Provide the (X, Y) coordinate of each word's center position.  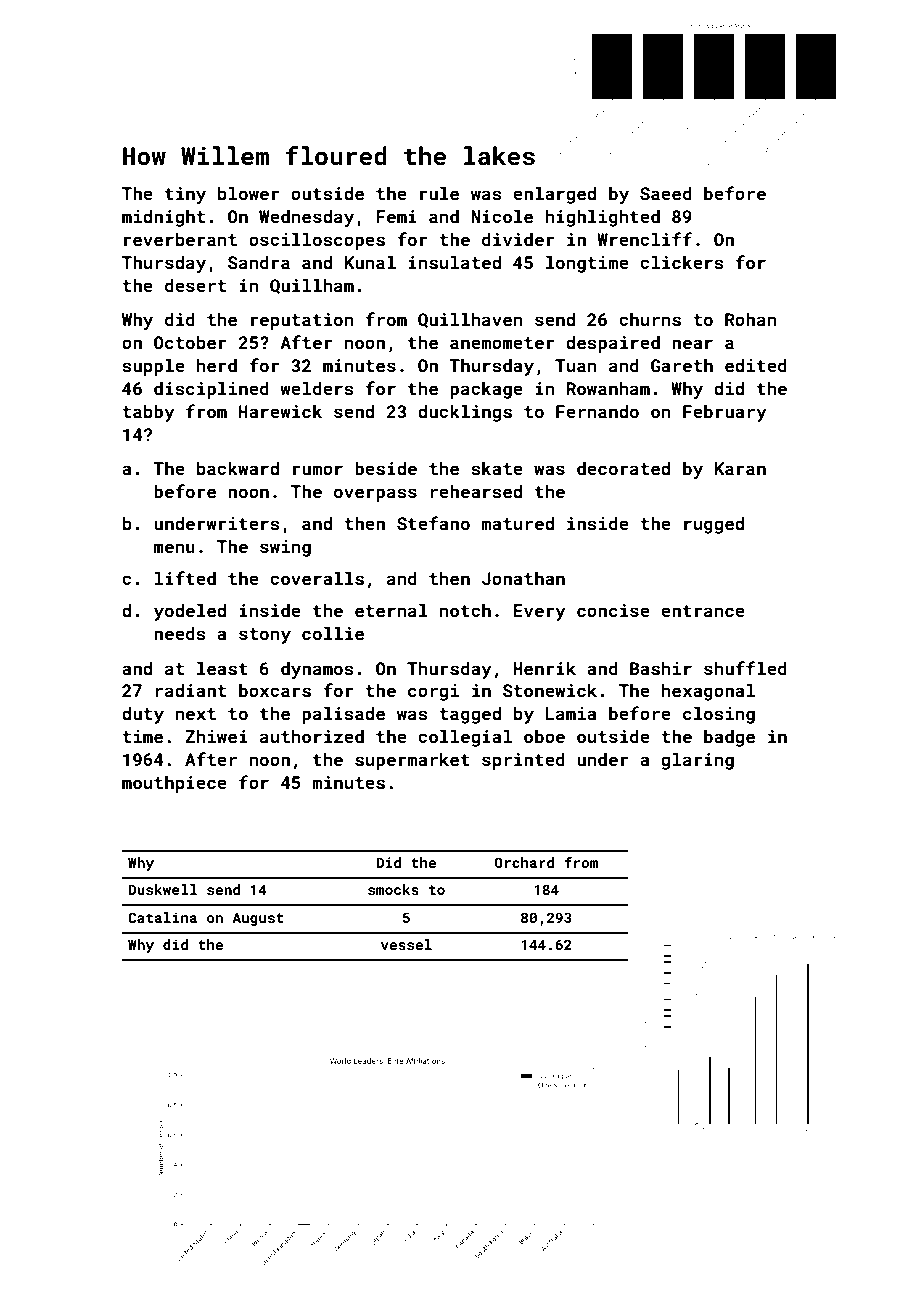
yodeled (190, 612)
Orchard (524, 862)
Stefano (433, 523)
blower (249, 193)
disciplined (211, 390)
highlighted (603, 218)
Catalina (162, 917)
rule (439, 193)
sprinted (523, 761)
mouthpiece (174, 784)
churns (650, 319)
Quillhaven (470, 320)
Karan (740, 468)
